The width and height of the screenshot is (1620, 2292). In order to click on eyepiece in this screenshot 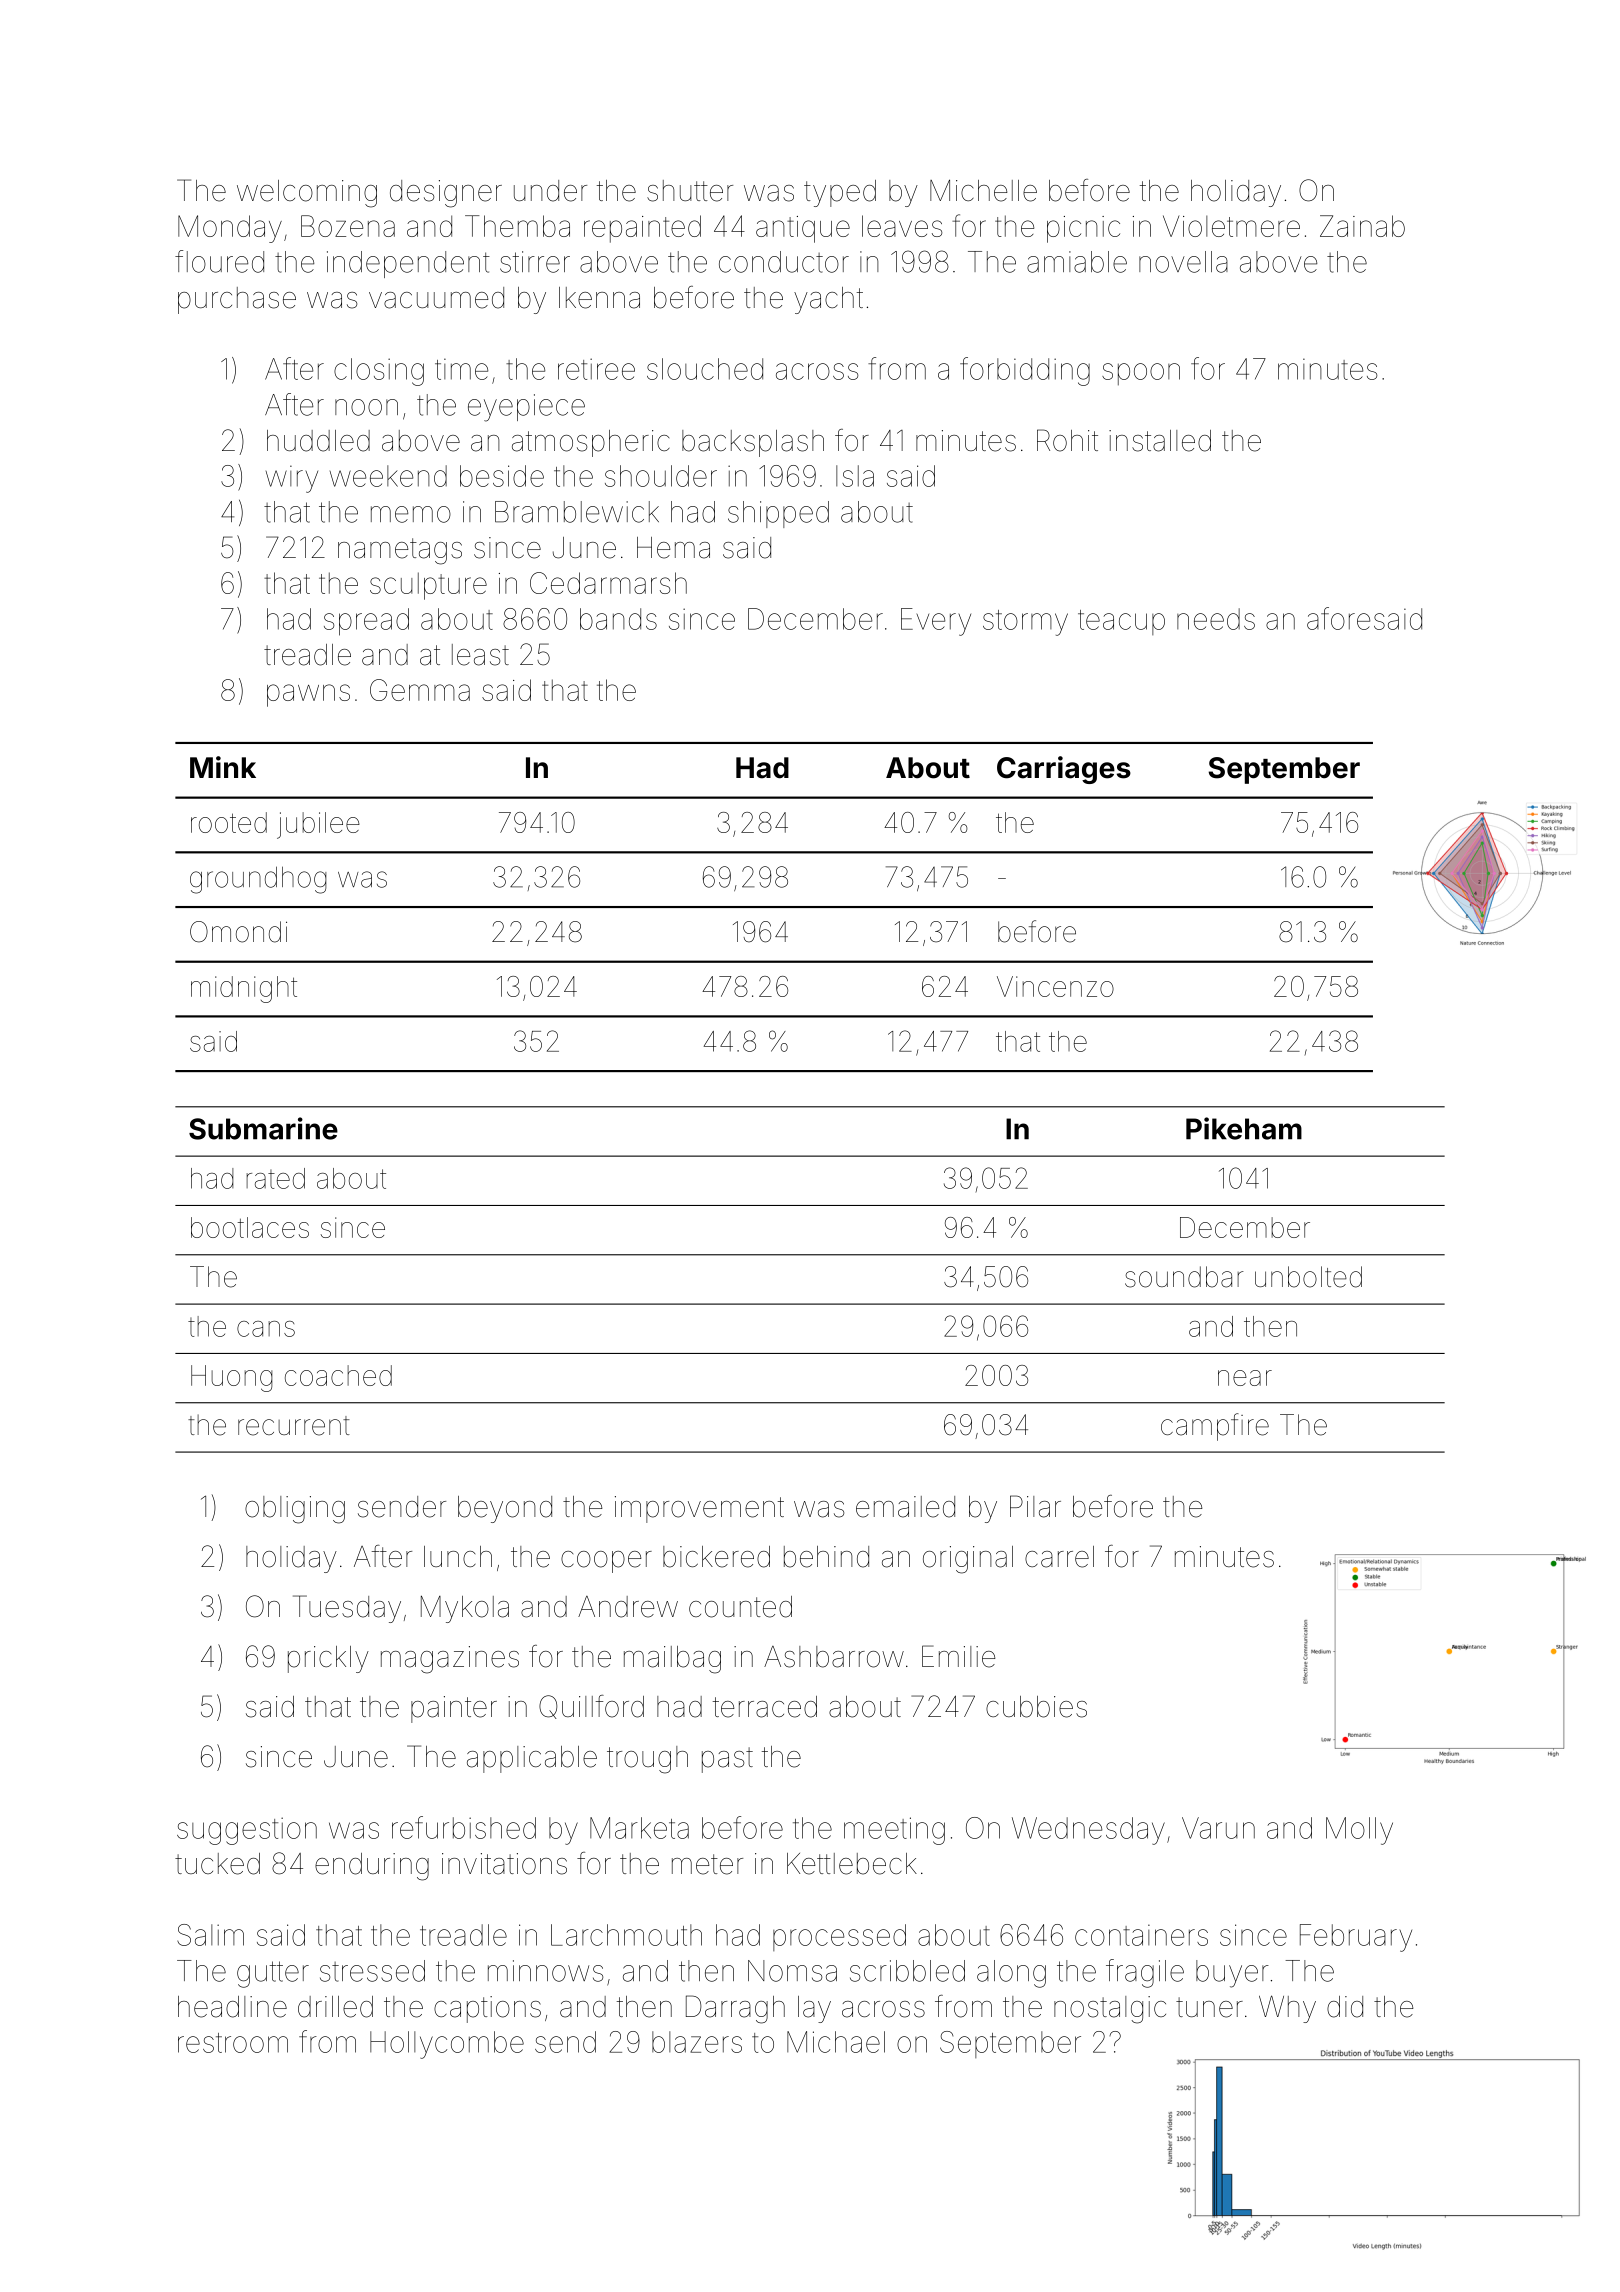, I will do `click(526, 408)`.
